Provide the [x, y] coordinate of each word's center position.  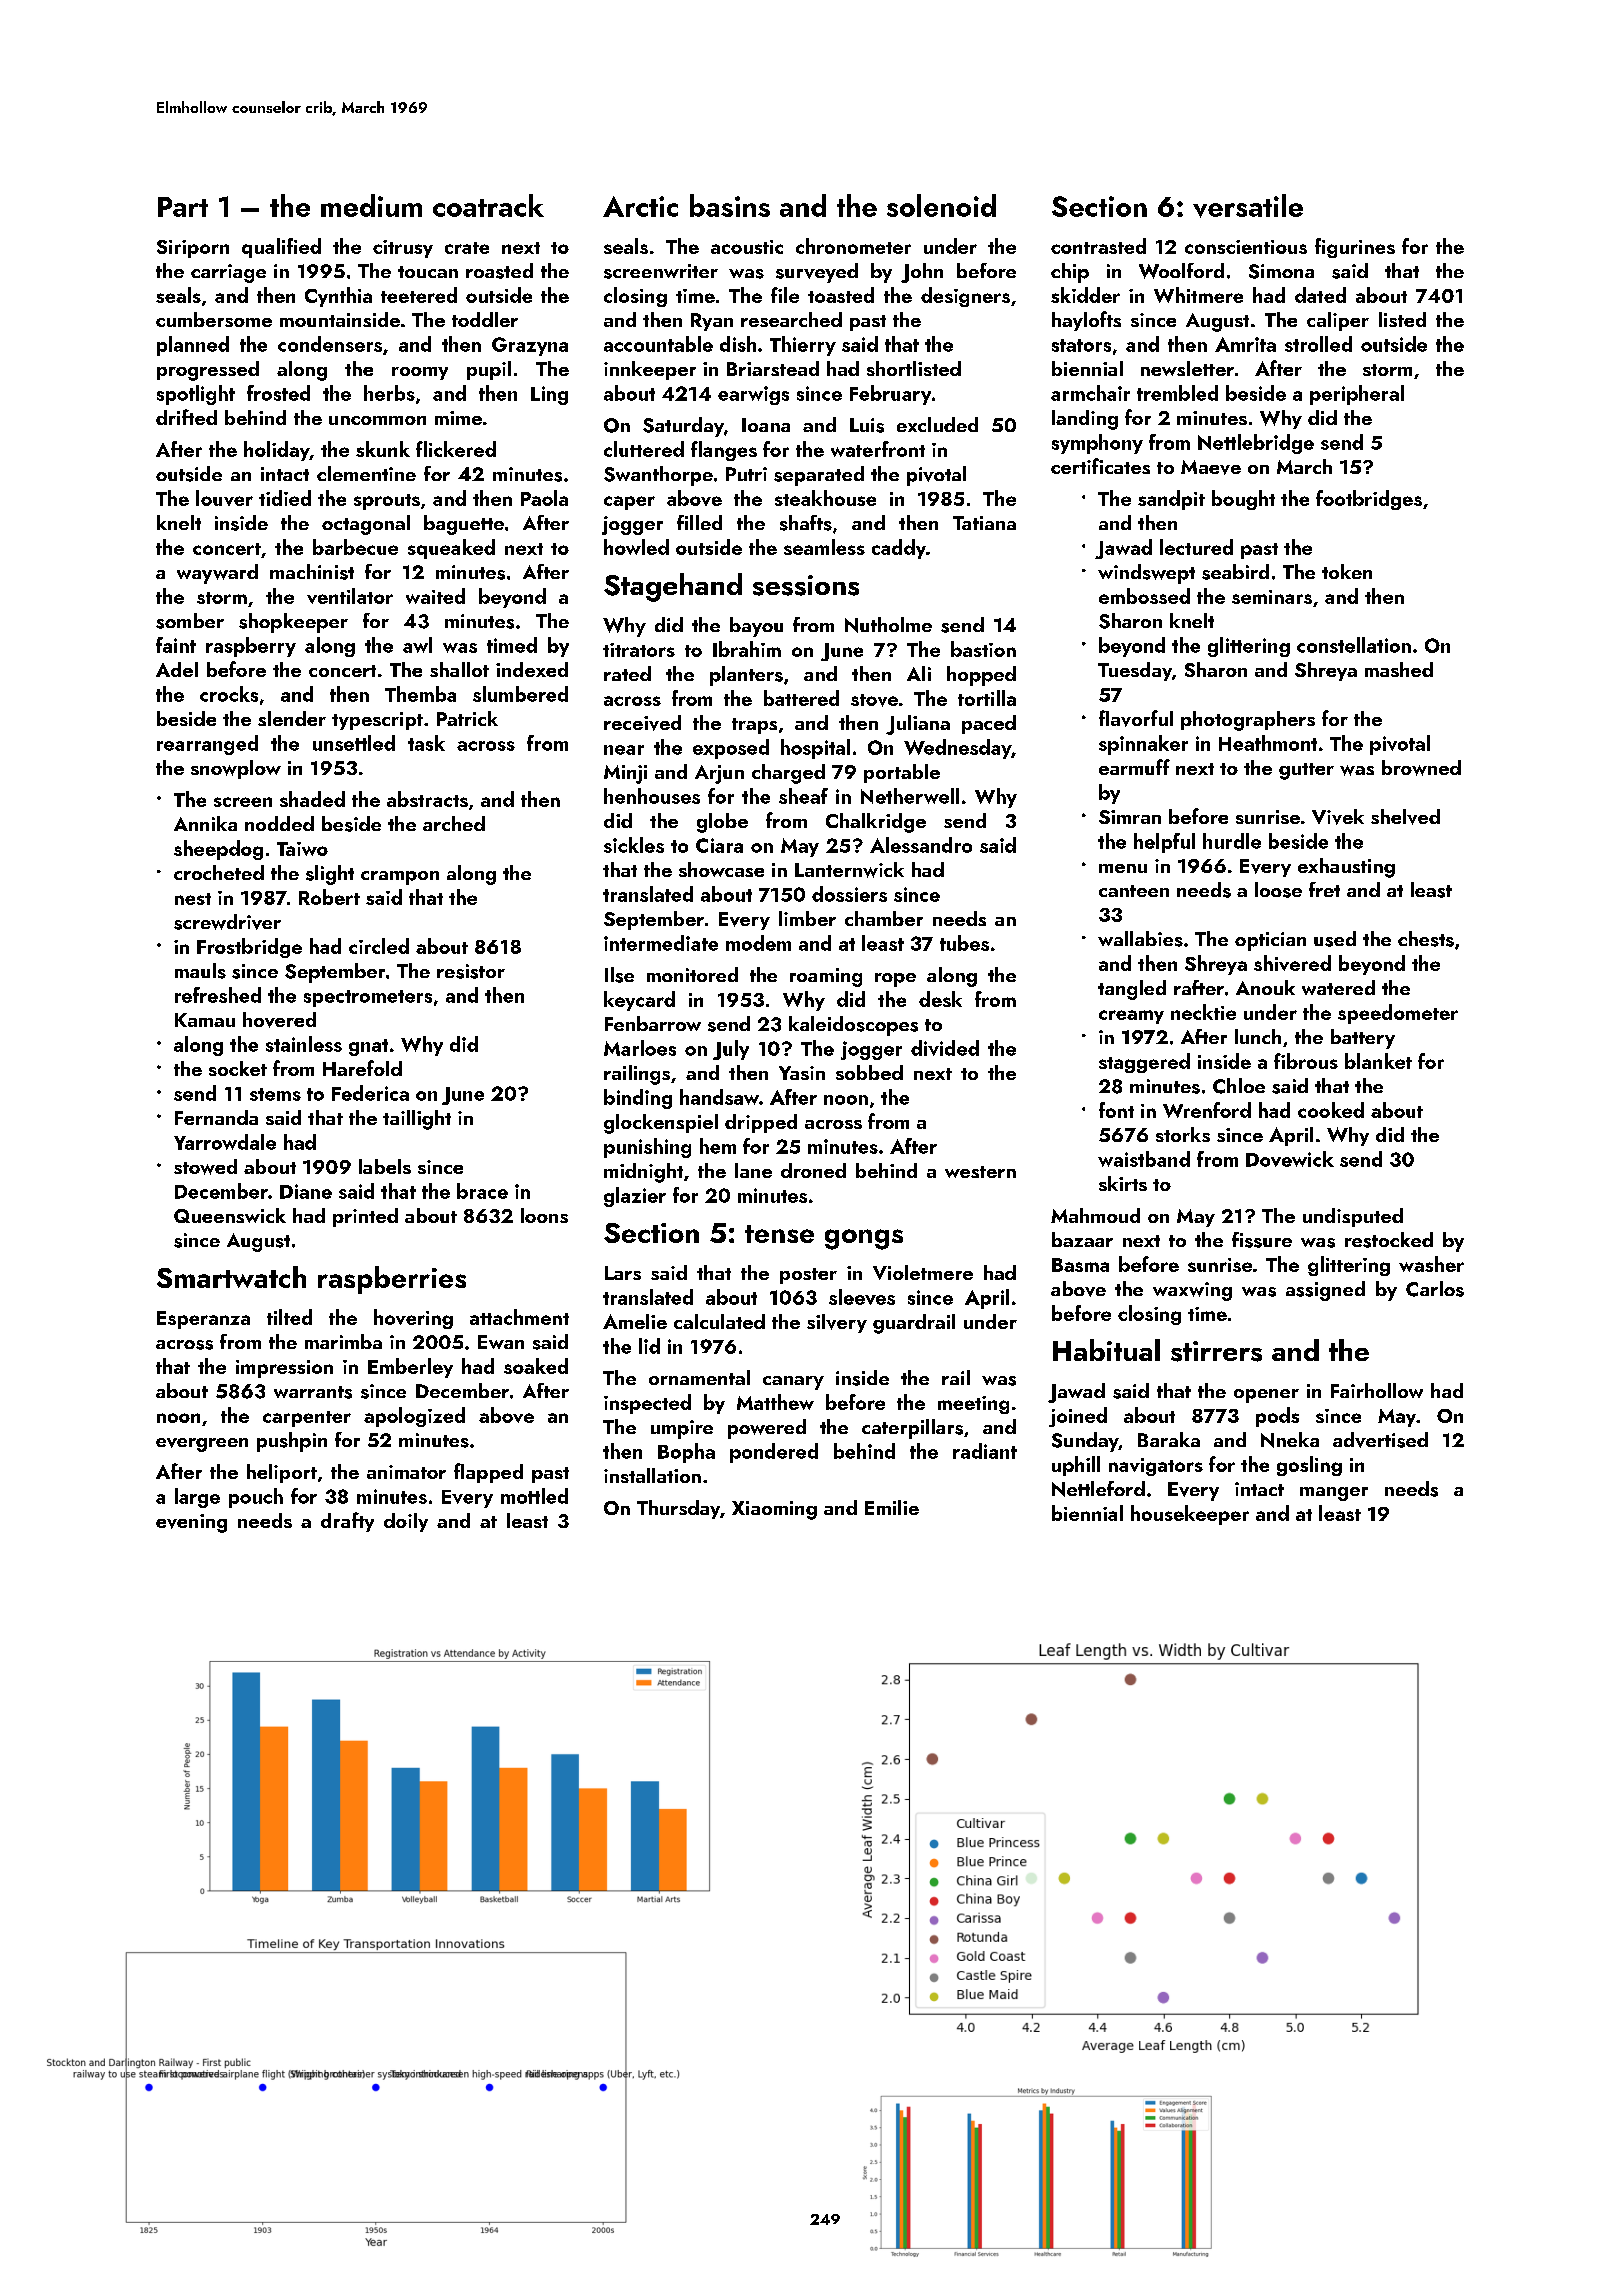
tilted [289, 1317]
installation [652, 1475]
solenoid [941, 205]
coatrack [488, 205]
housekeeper [1190, 1515]
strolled [1318, 344]
